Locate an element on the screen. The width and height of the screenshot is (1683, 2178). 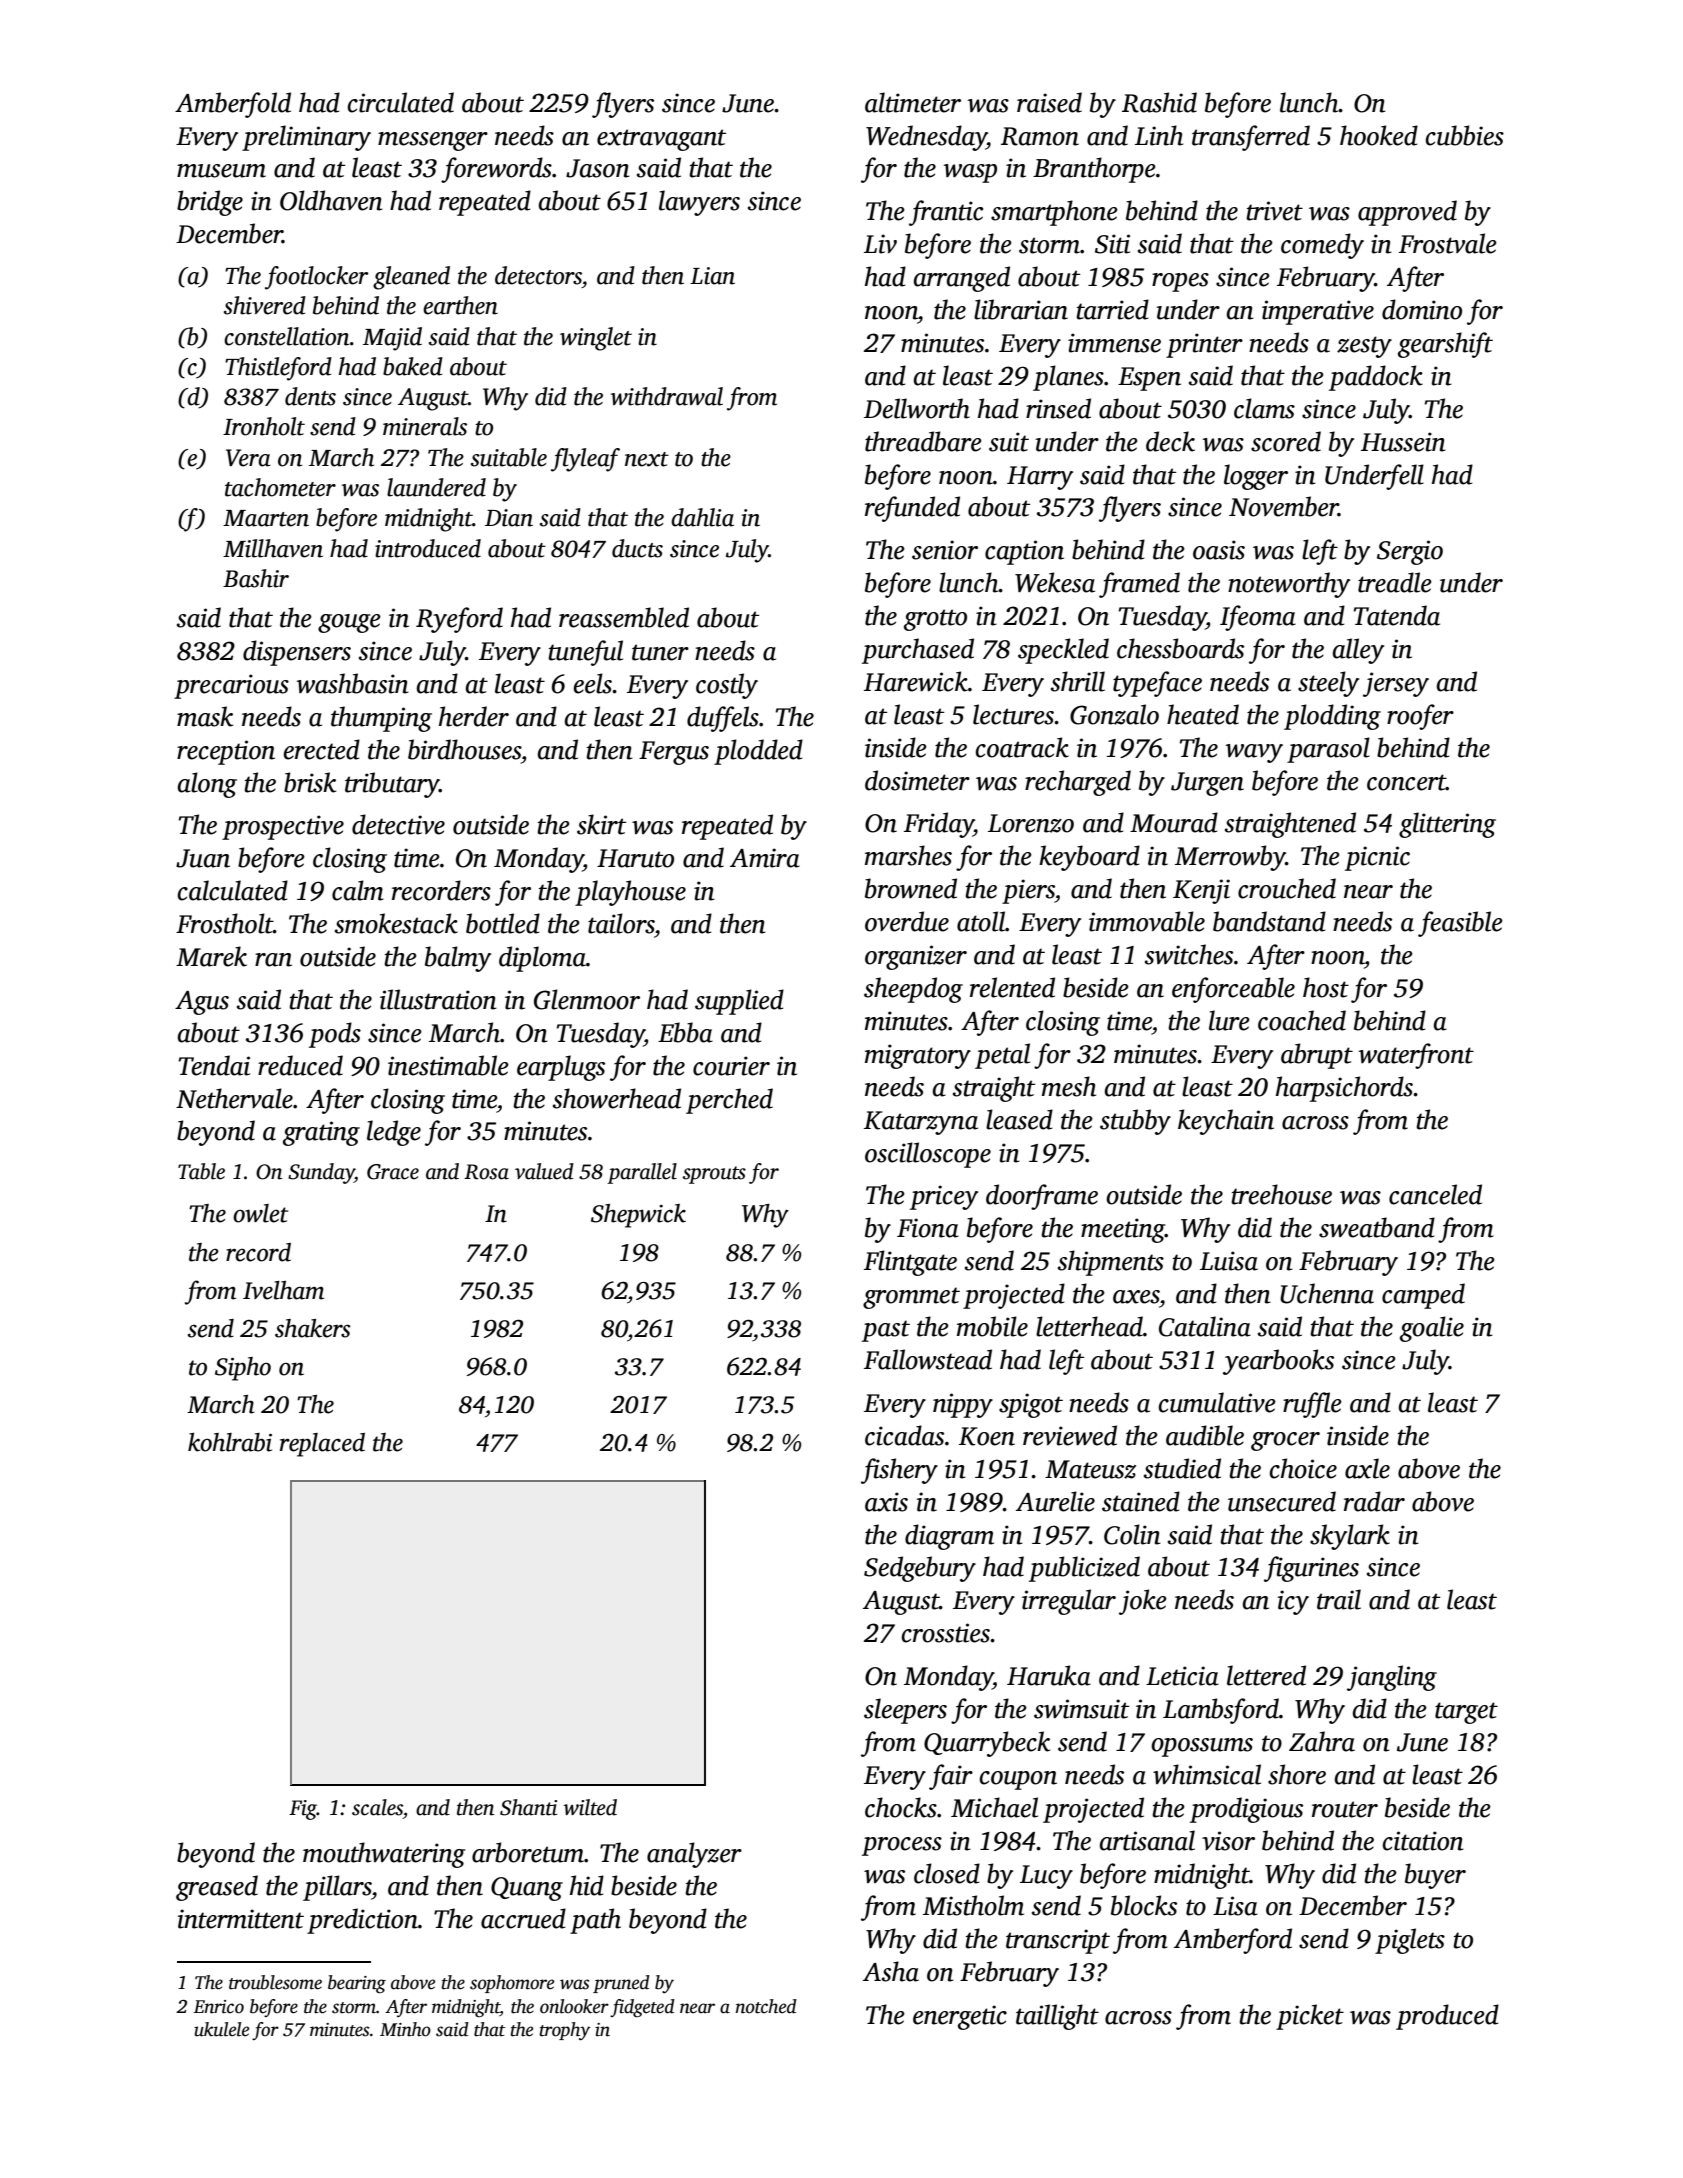
camped is located at coordinates (1423, 1296).
